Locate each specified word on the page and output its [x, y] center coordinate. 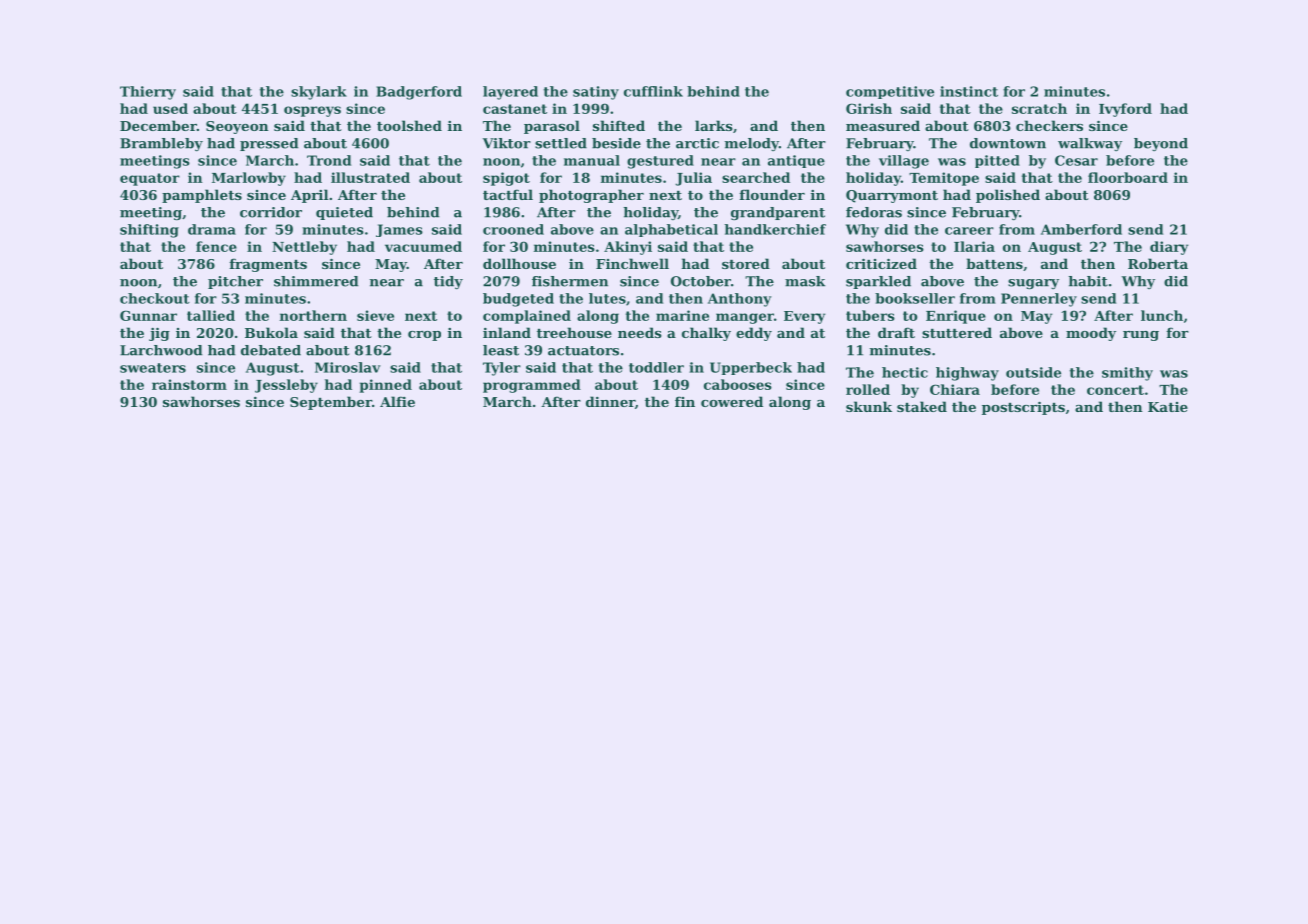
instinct [969, 91]
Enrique [956, 317]
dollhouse [519, 263]
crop [424, 336]
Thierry [148, 93]
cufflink [653, 91]
